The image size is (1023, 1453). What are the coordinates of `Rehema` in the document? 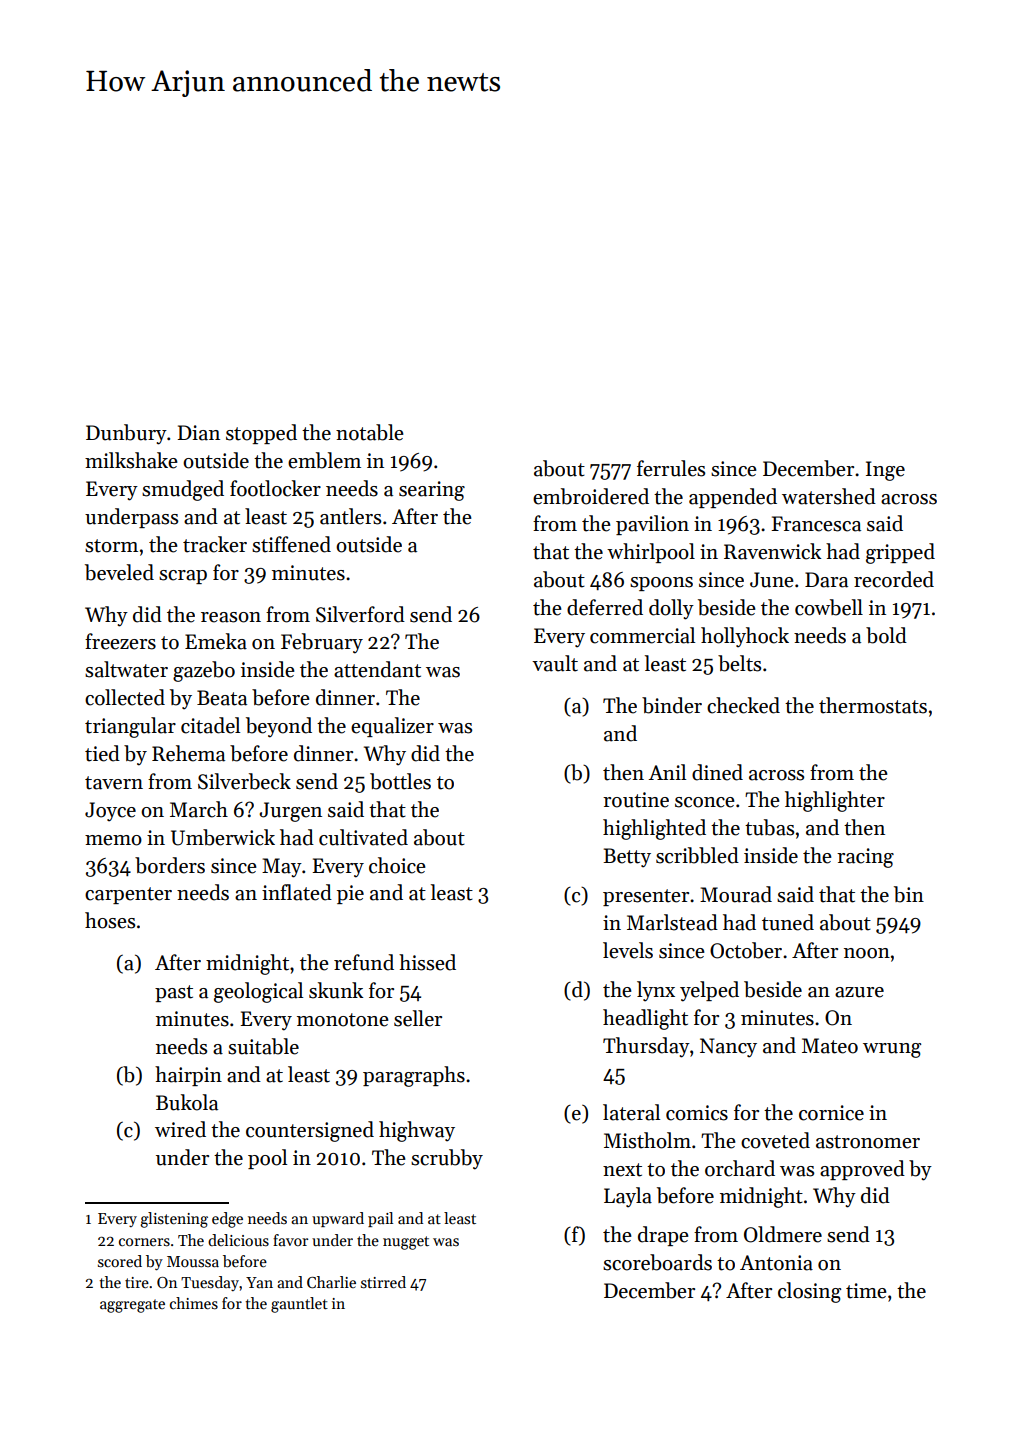 It's located at (188, 753).
